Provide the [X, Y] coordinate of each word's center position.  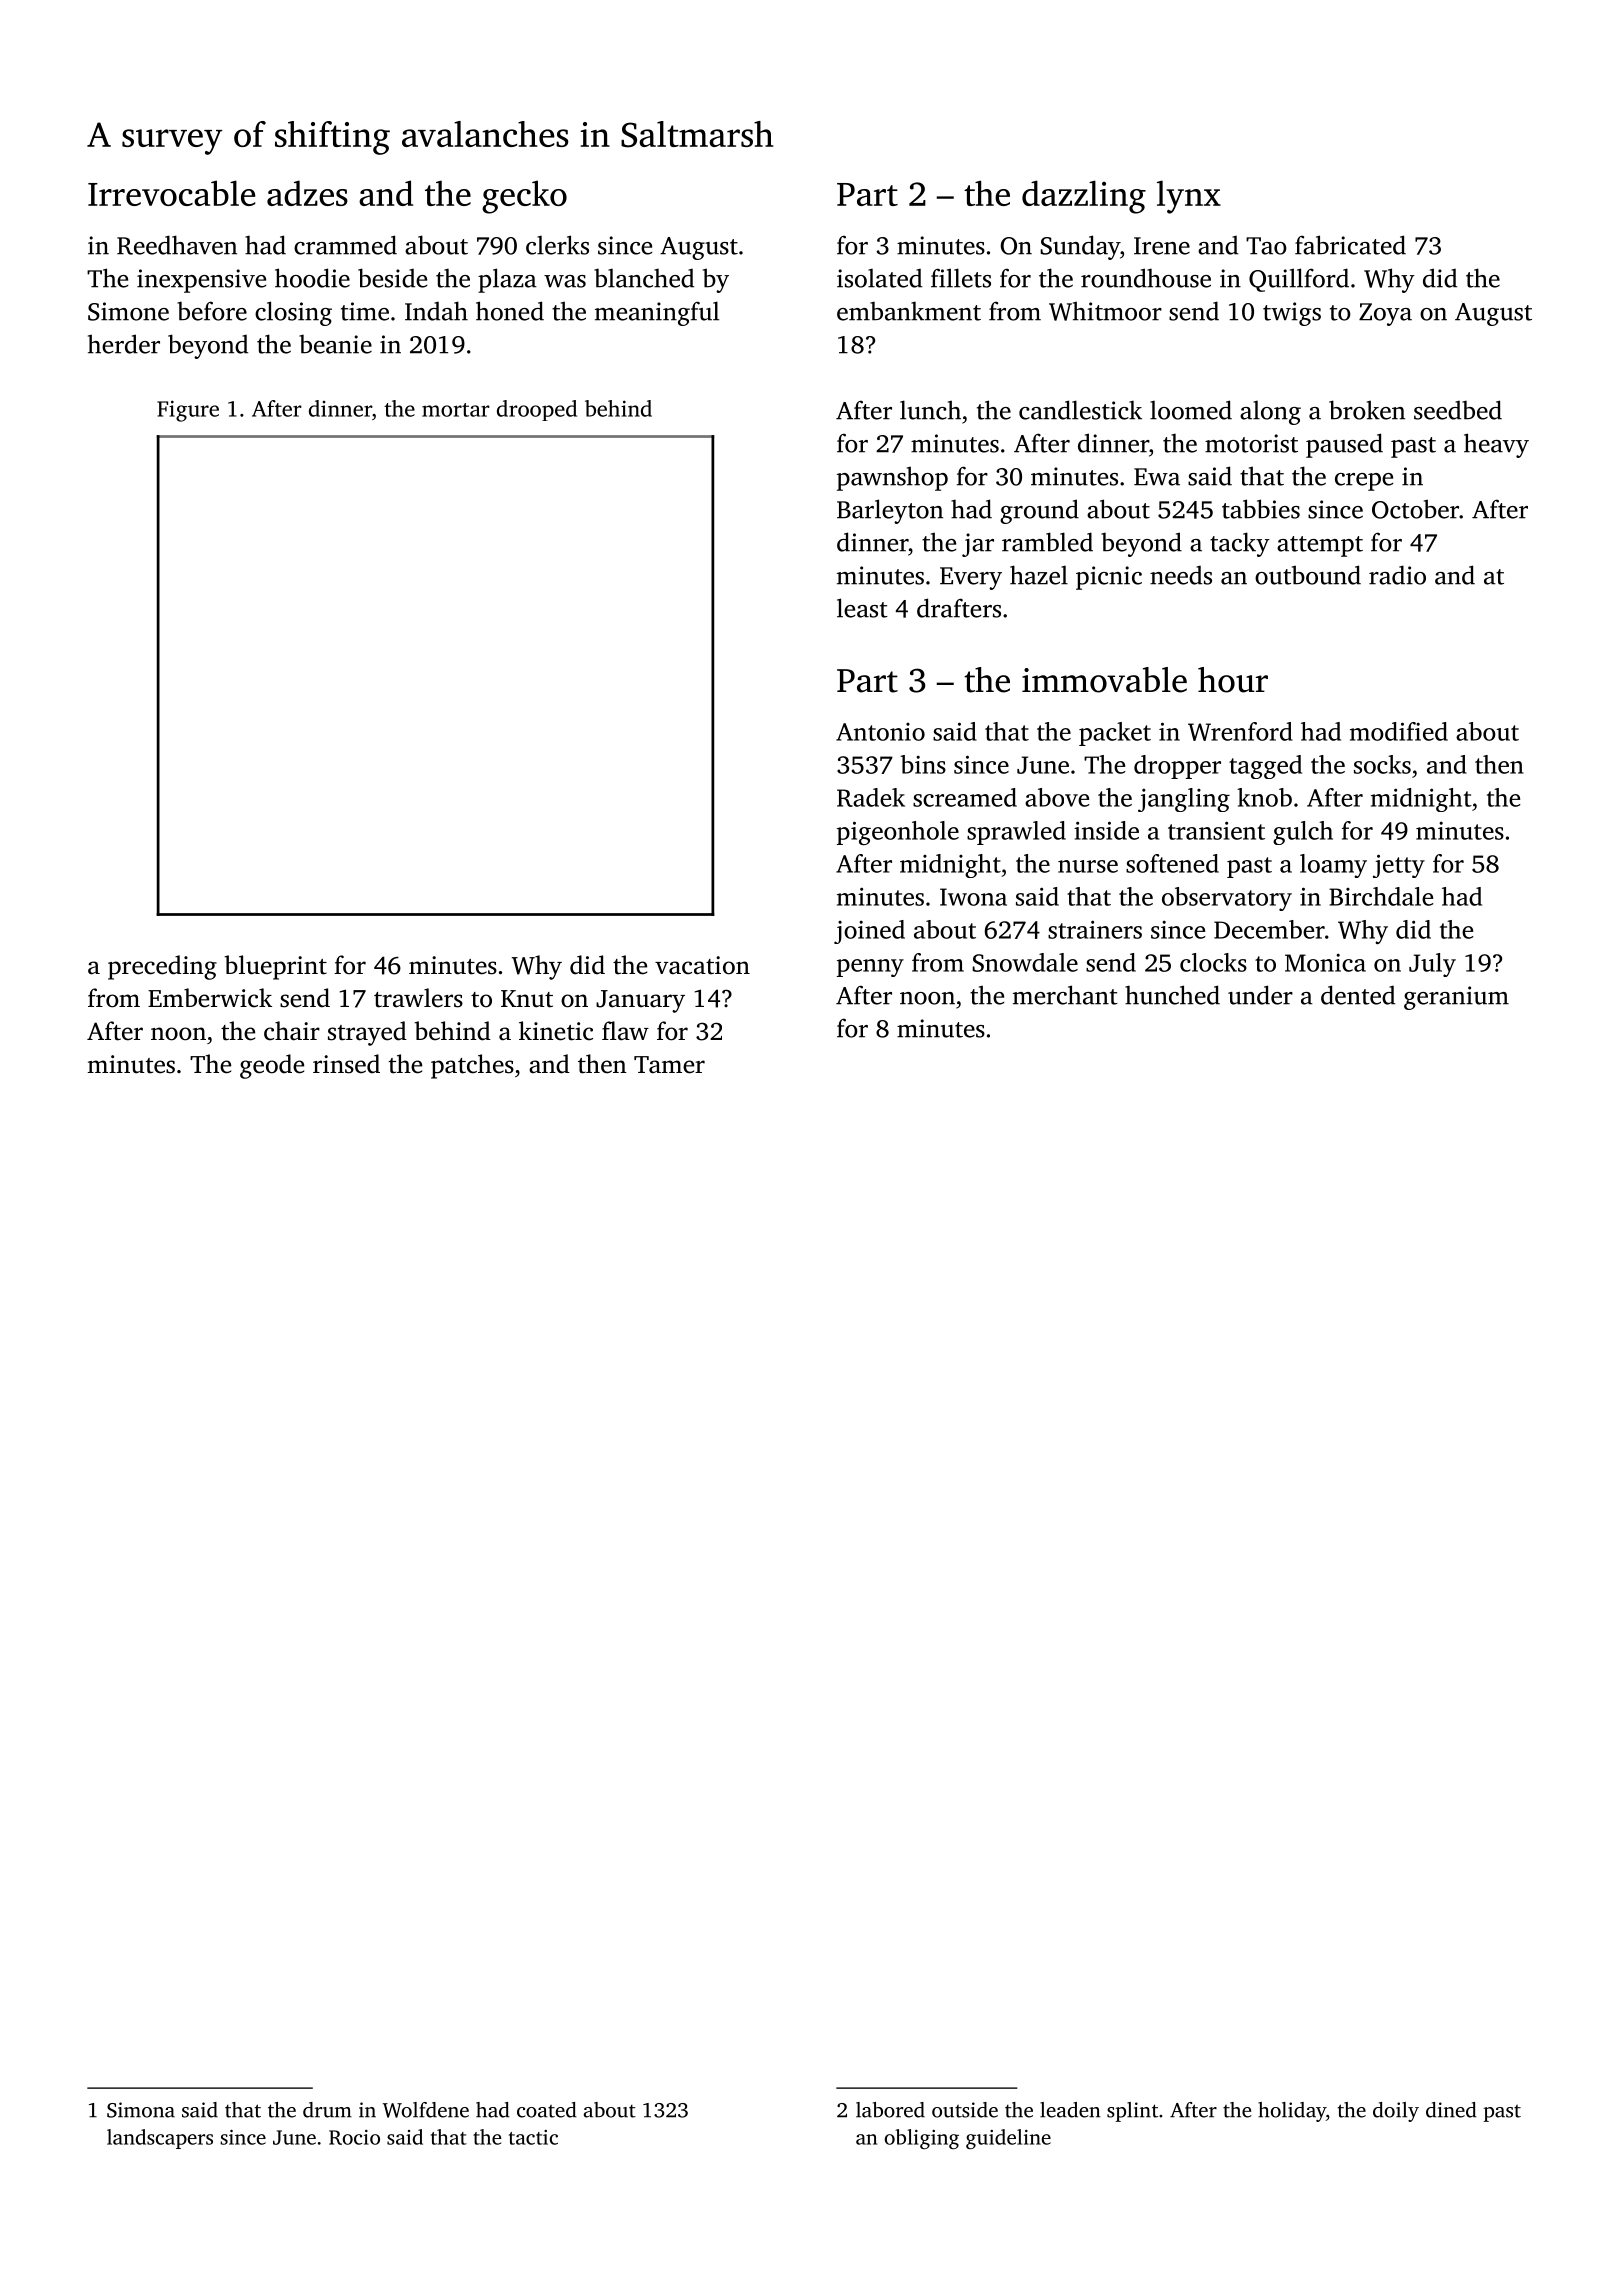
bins [923, 764]
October [1415, 509]
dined [1451, 2110]
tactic [533, 2137]
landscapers [160, 2139]
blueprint [275, 967]
